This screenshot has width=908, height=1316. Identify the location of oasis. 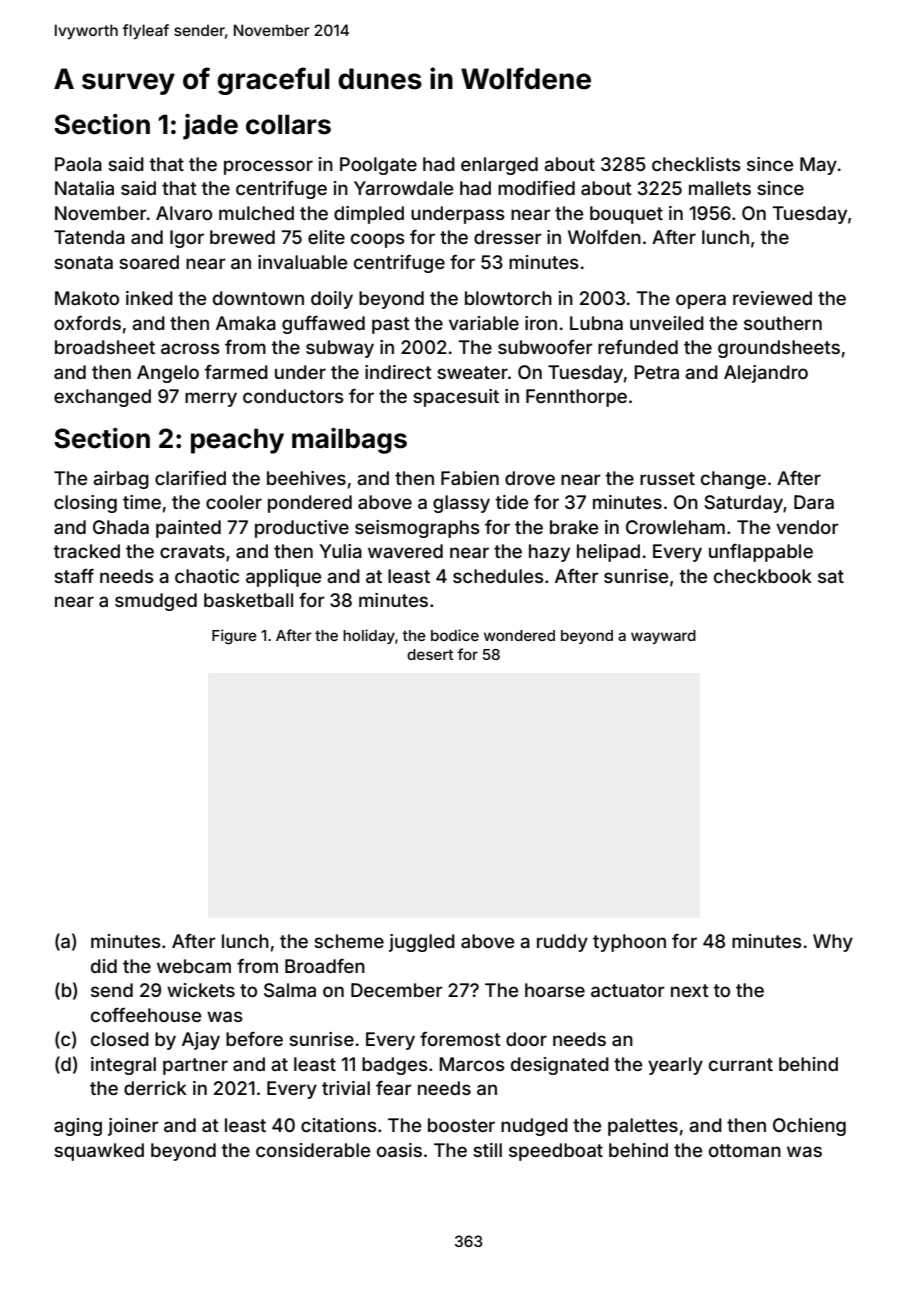
(399, 1150).
